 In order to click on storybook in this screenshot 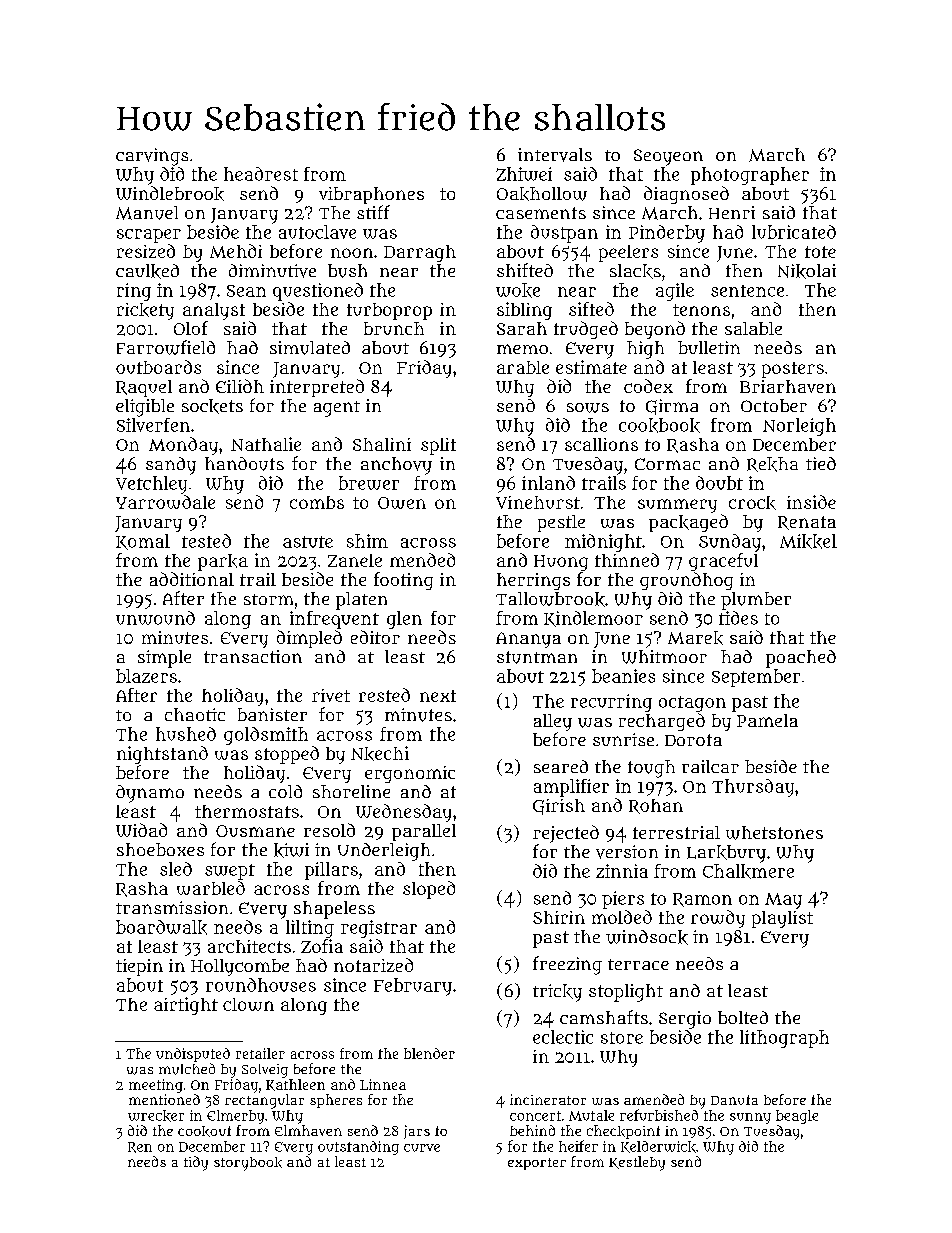, I will do `click(248, 1164)`.
